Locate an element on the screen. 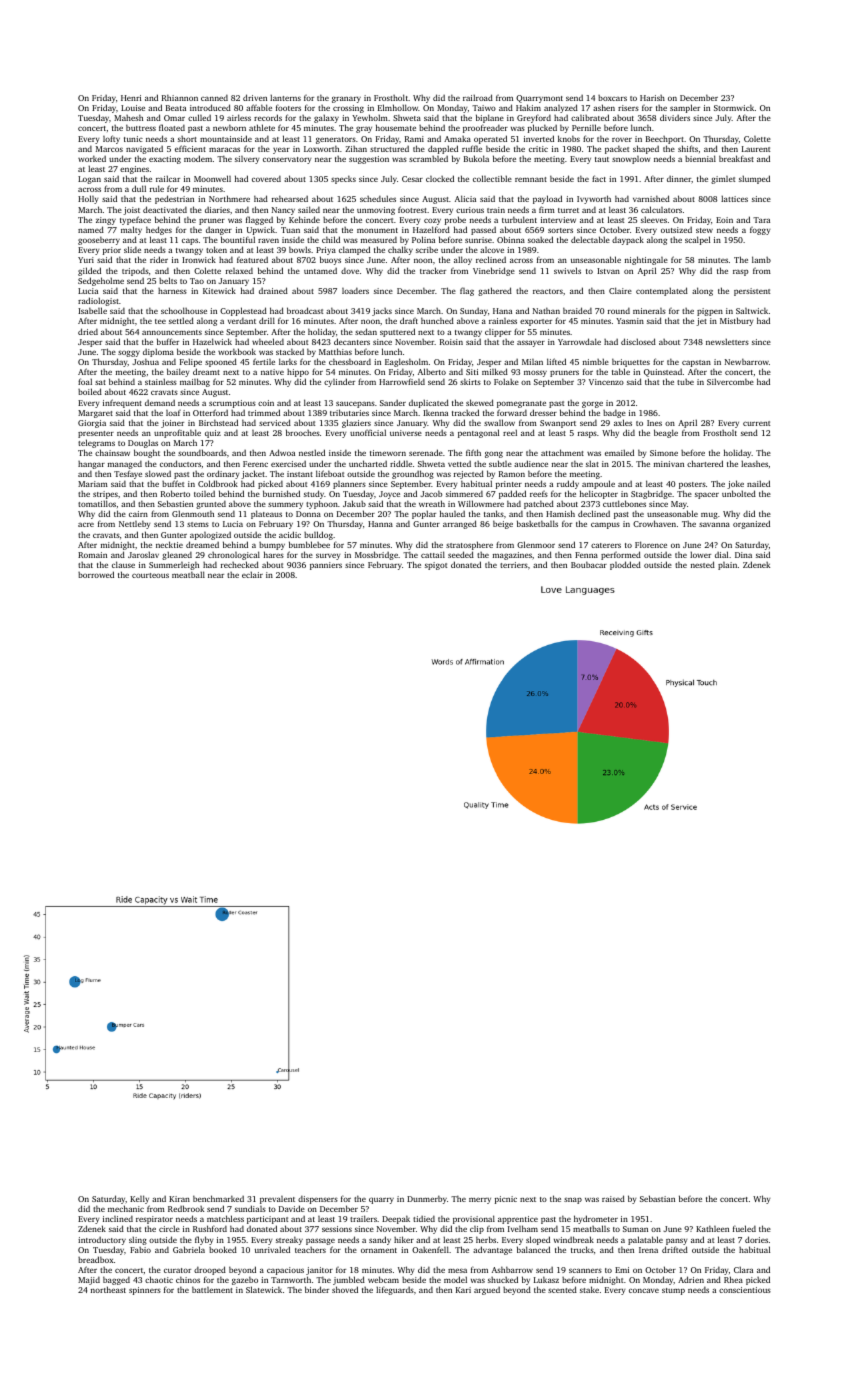 This screenshot has height=1400, width=849. shoved is located at coordinates (345, 1290).
